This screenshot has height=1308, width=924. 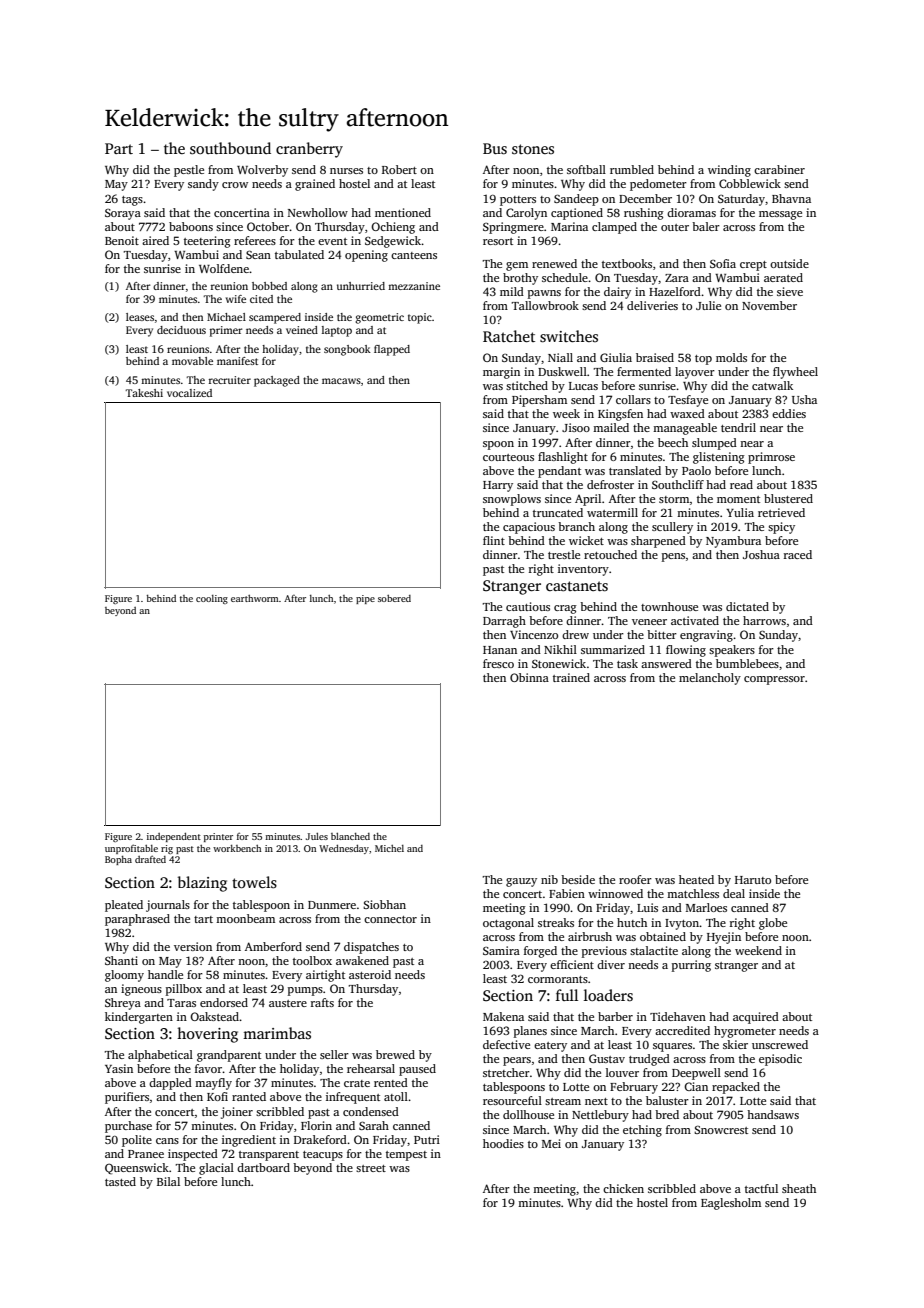 What do you see at coordinates (332, 905) in the screenshot?
I see `Dunmere` at bounding box center [332, 905].
